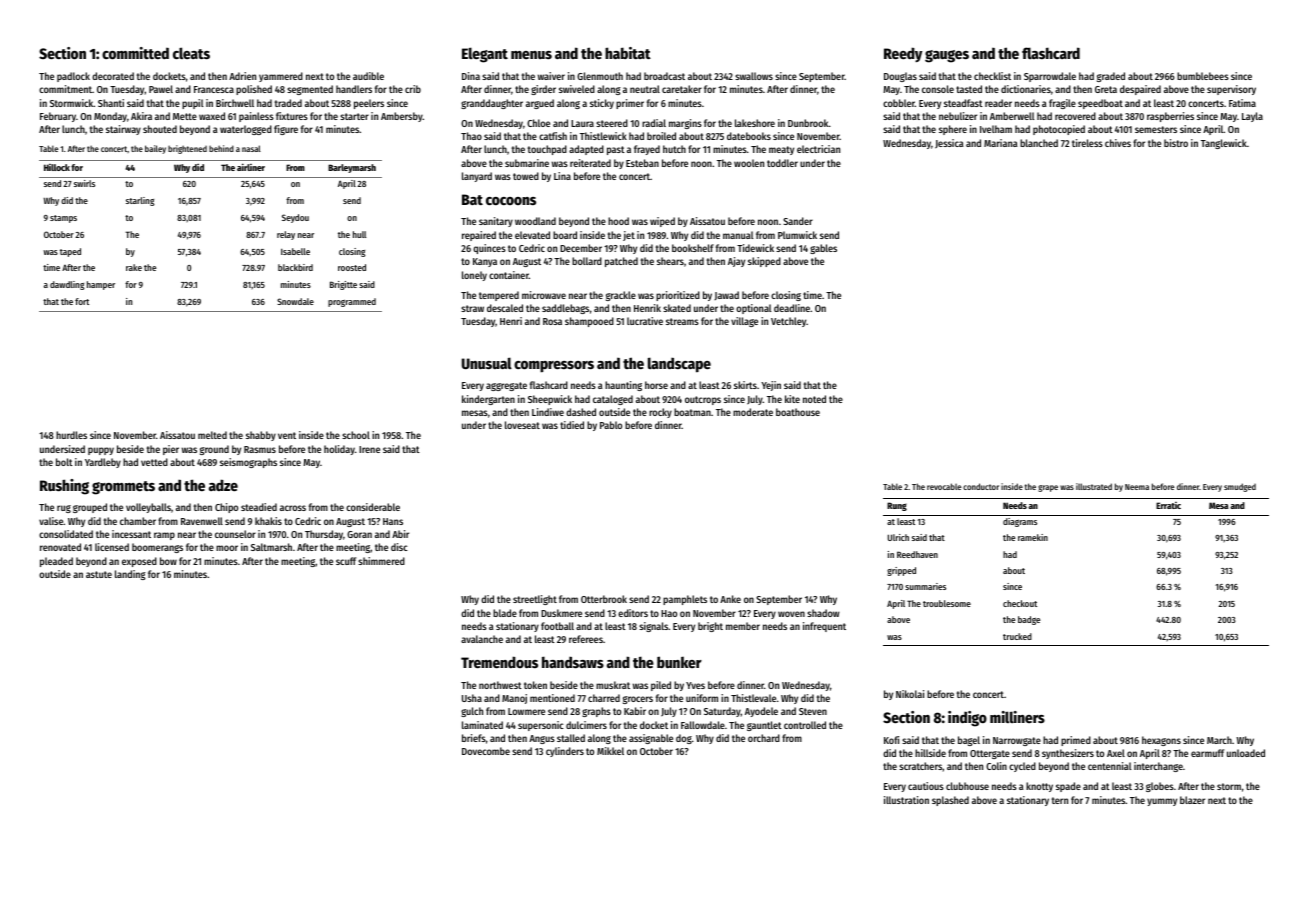 Image resolution: width=1308 pixels, height=924 pixels. I want to click on Shanti, so click(111, 103).
